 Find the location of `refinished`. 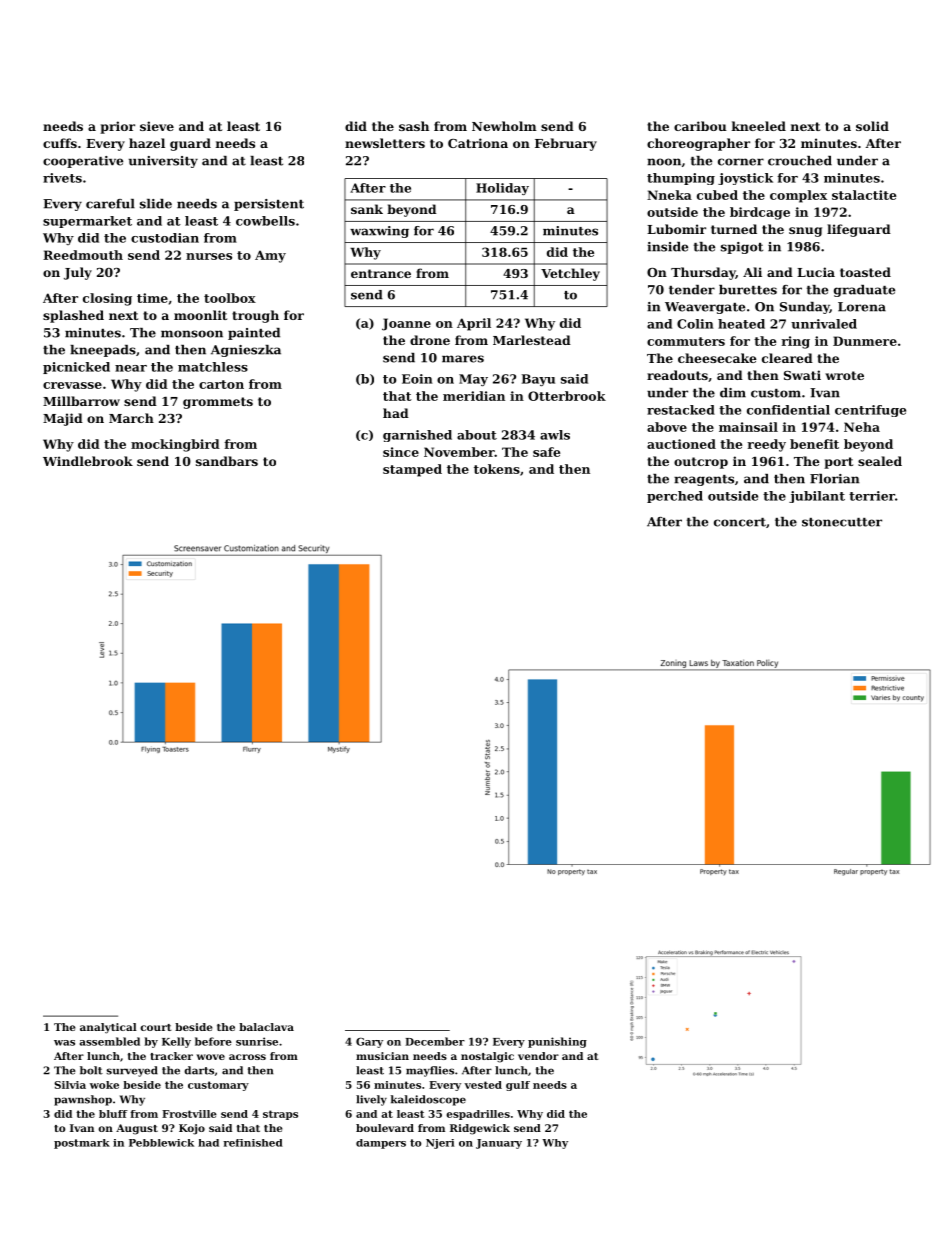

refinished is located at coordinates (253, 1143).
